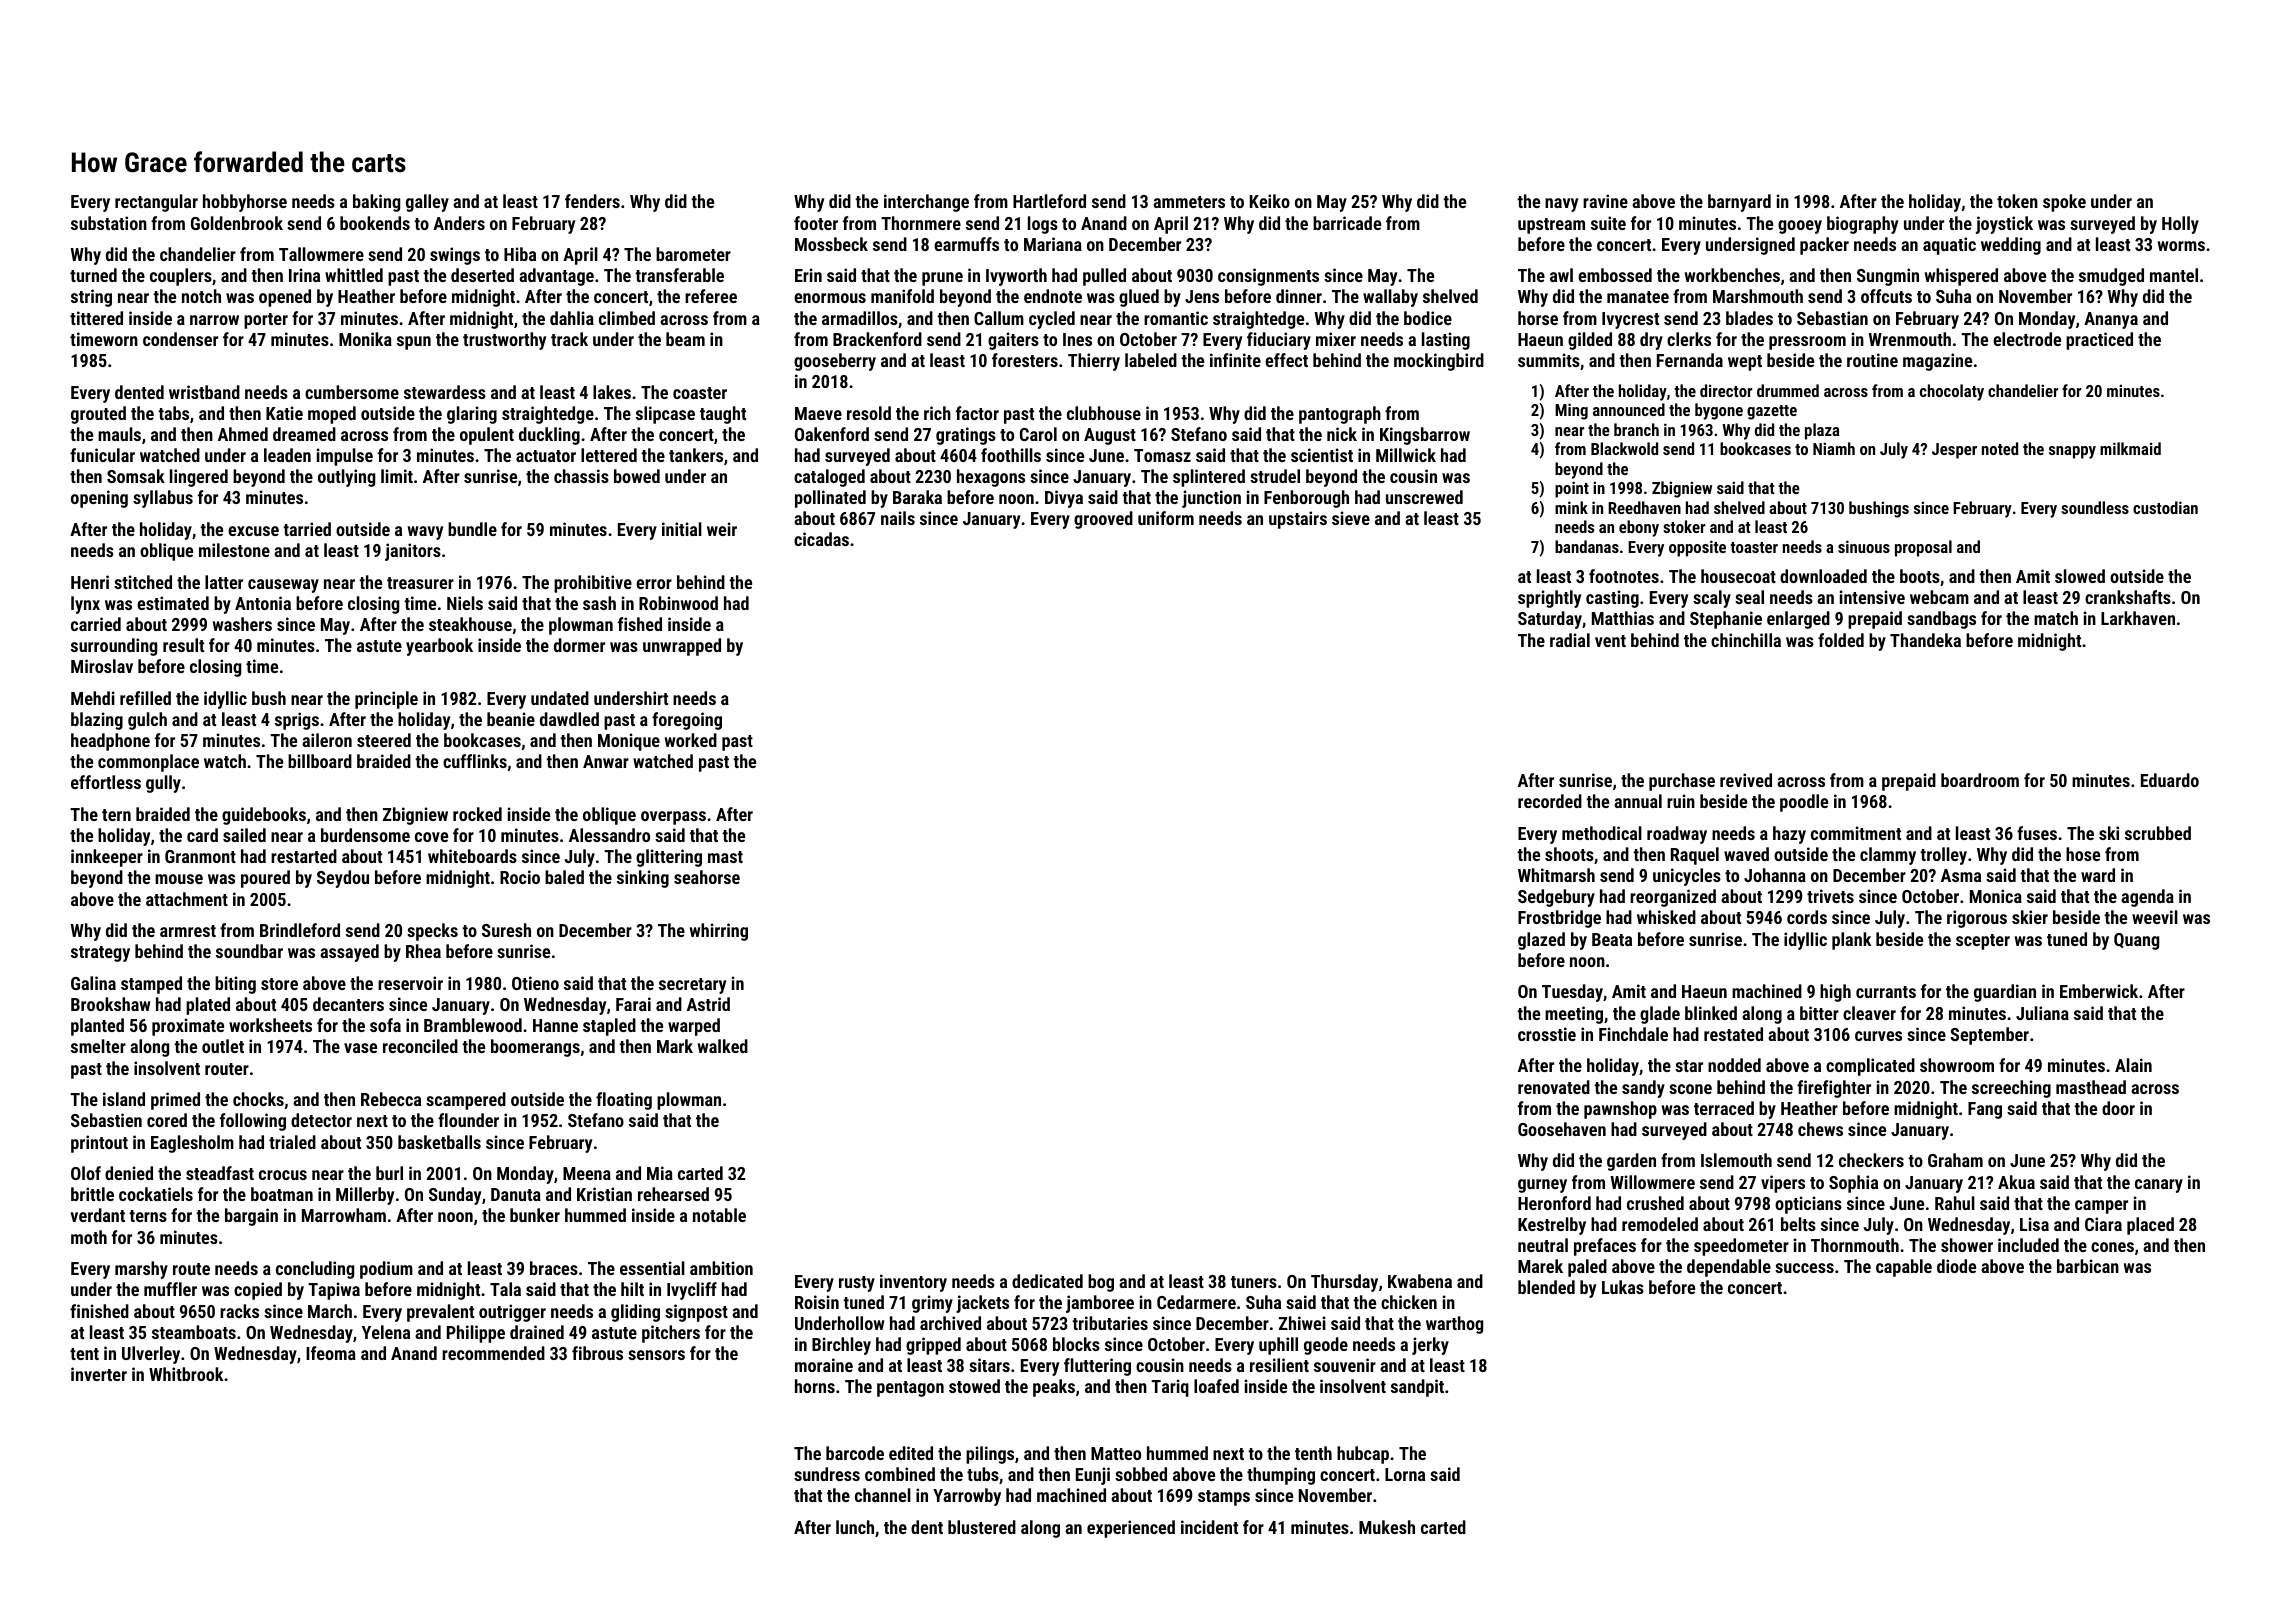 This image has width=2282, height=1614. Describe the element at coordinates (349, 953) in the image. I see `assayed` at that location.
